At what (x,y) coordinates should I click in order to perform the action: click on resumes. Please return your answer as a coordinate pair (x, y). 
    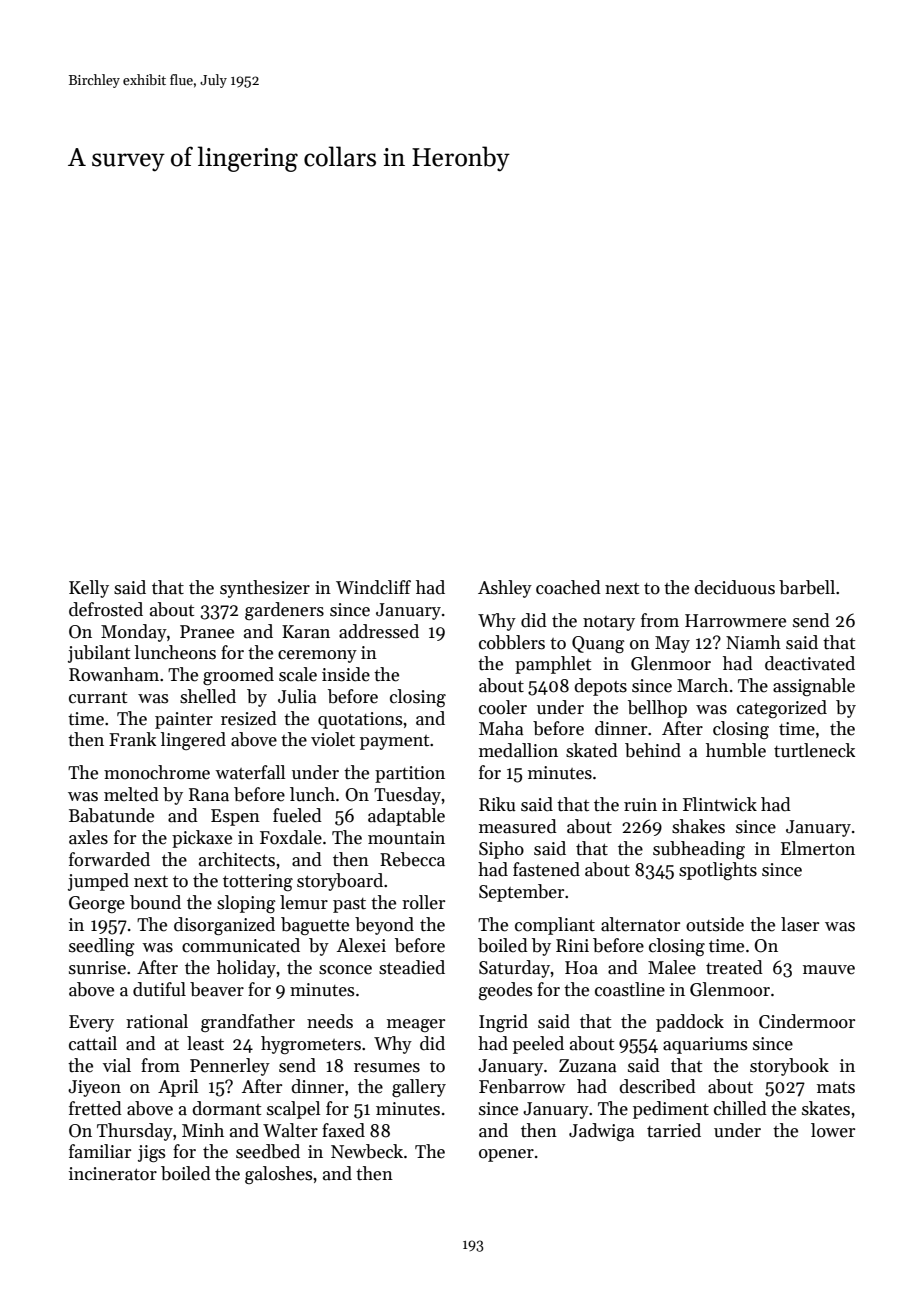
    Looking at the image, I should click on (387, 1068).
